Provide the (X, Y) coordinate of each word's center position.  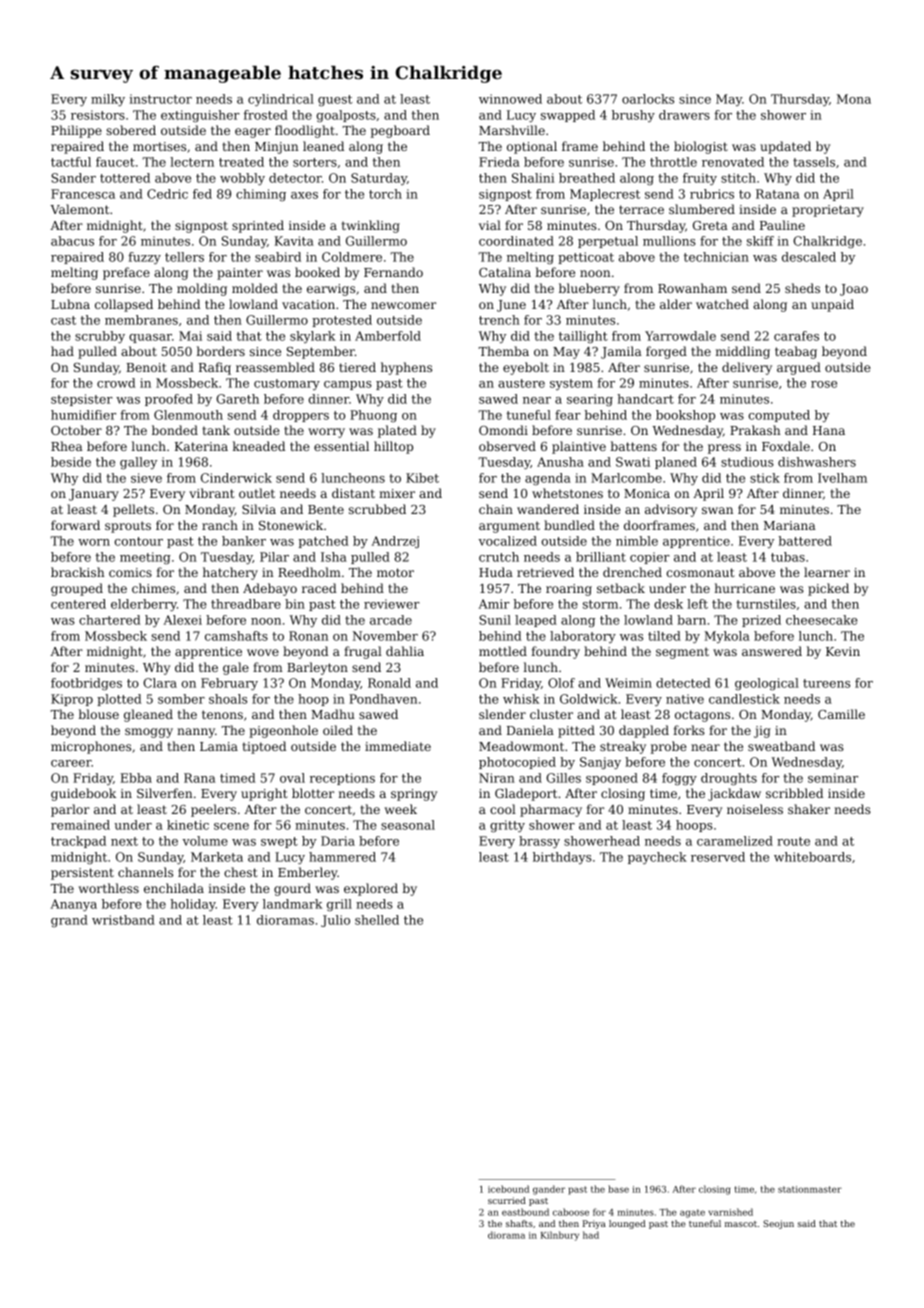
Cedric (167, 194)
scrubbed (377, 509)
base (618, 1189)
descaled (809, 257)
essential (341, 446)
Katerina (201, 446)
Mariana (790, 525)
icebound (508, 1189)
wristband (123, 920)
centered (78, 604)
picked (828, 589)
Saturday (379, 179)
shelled (377, 920)
